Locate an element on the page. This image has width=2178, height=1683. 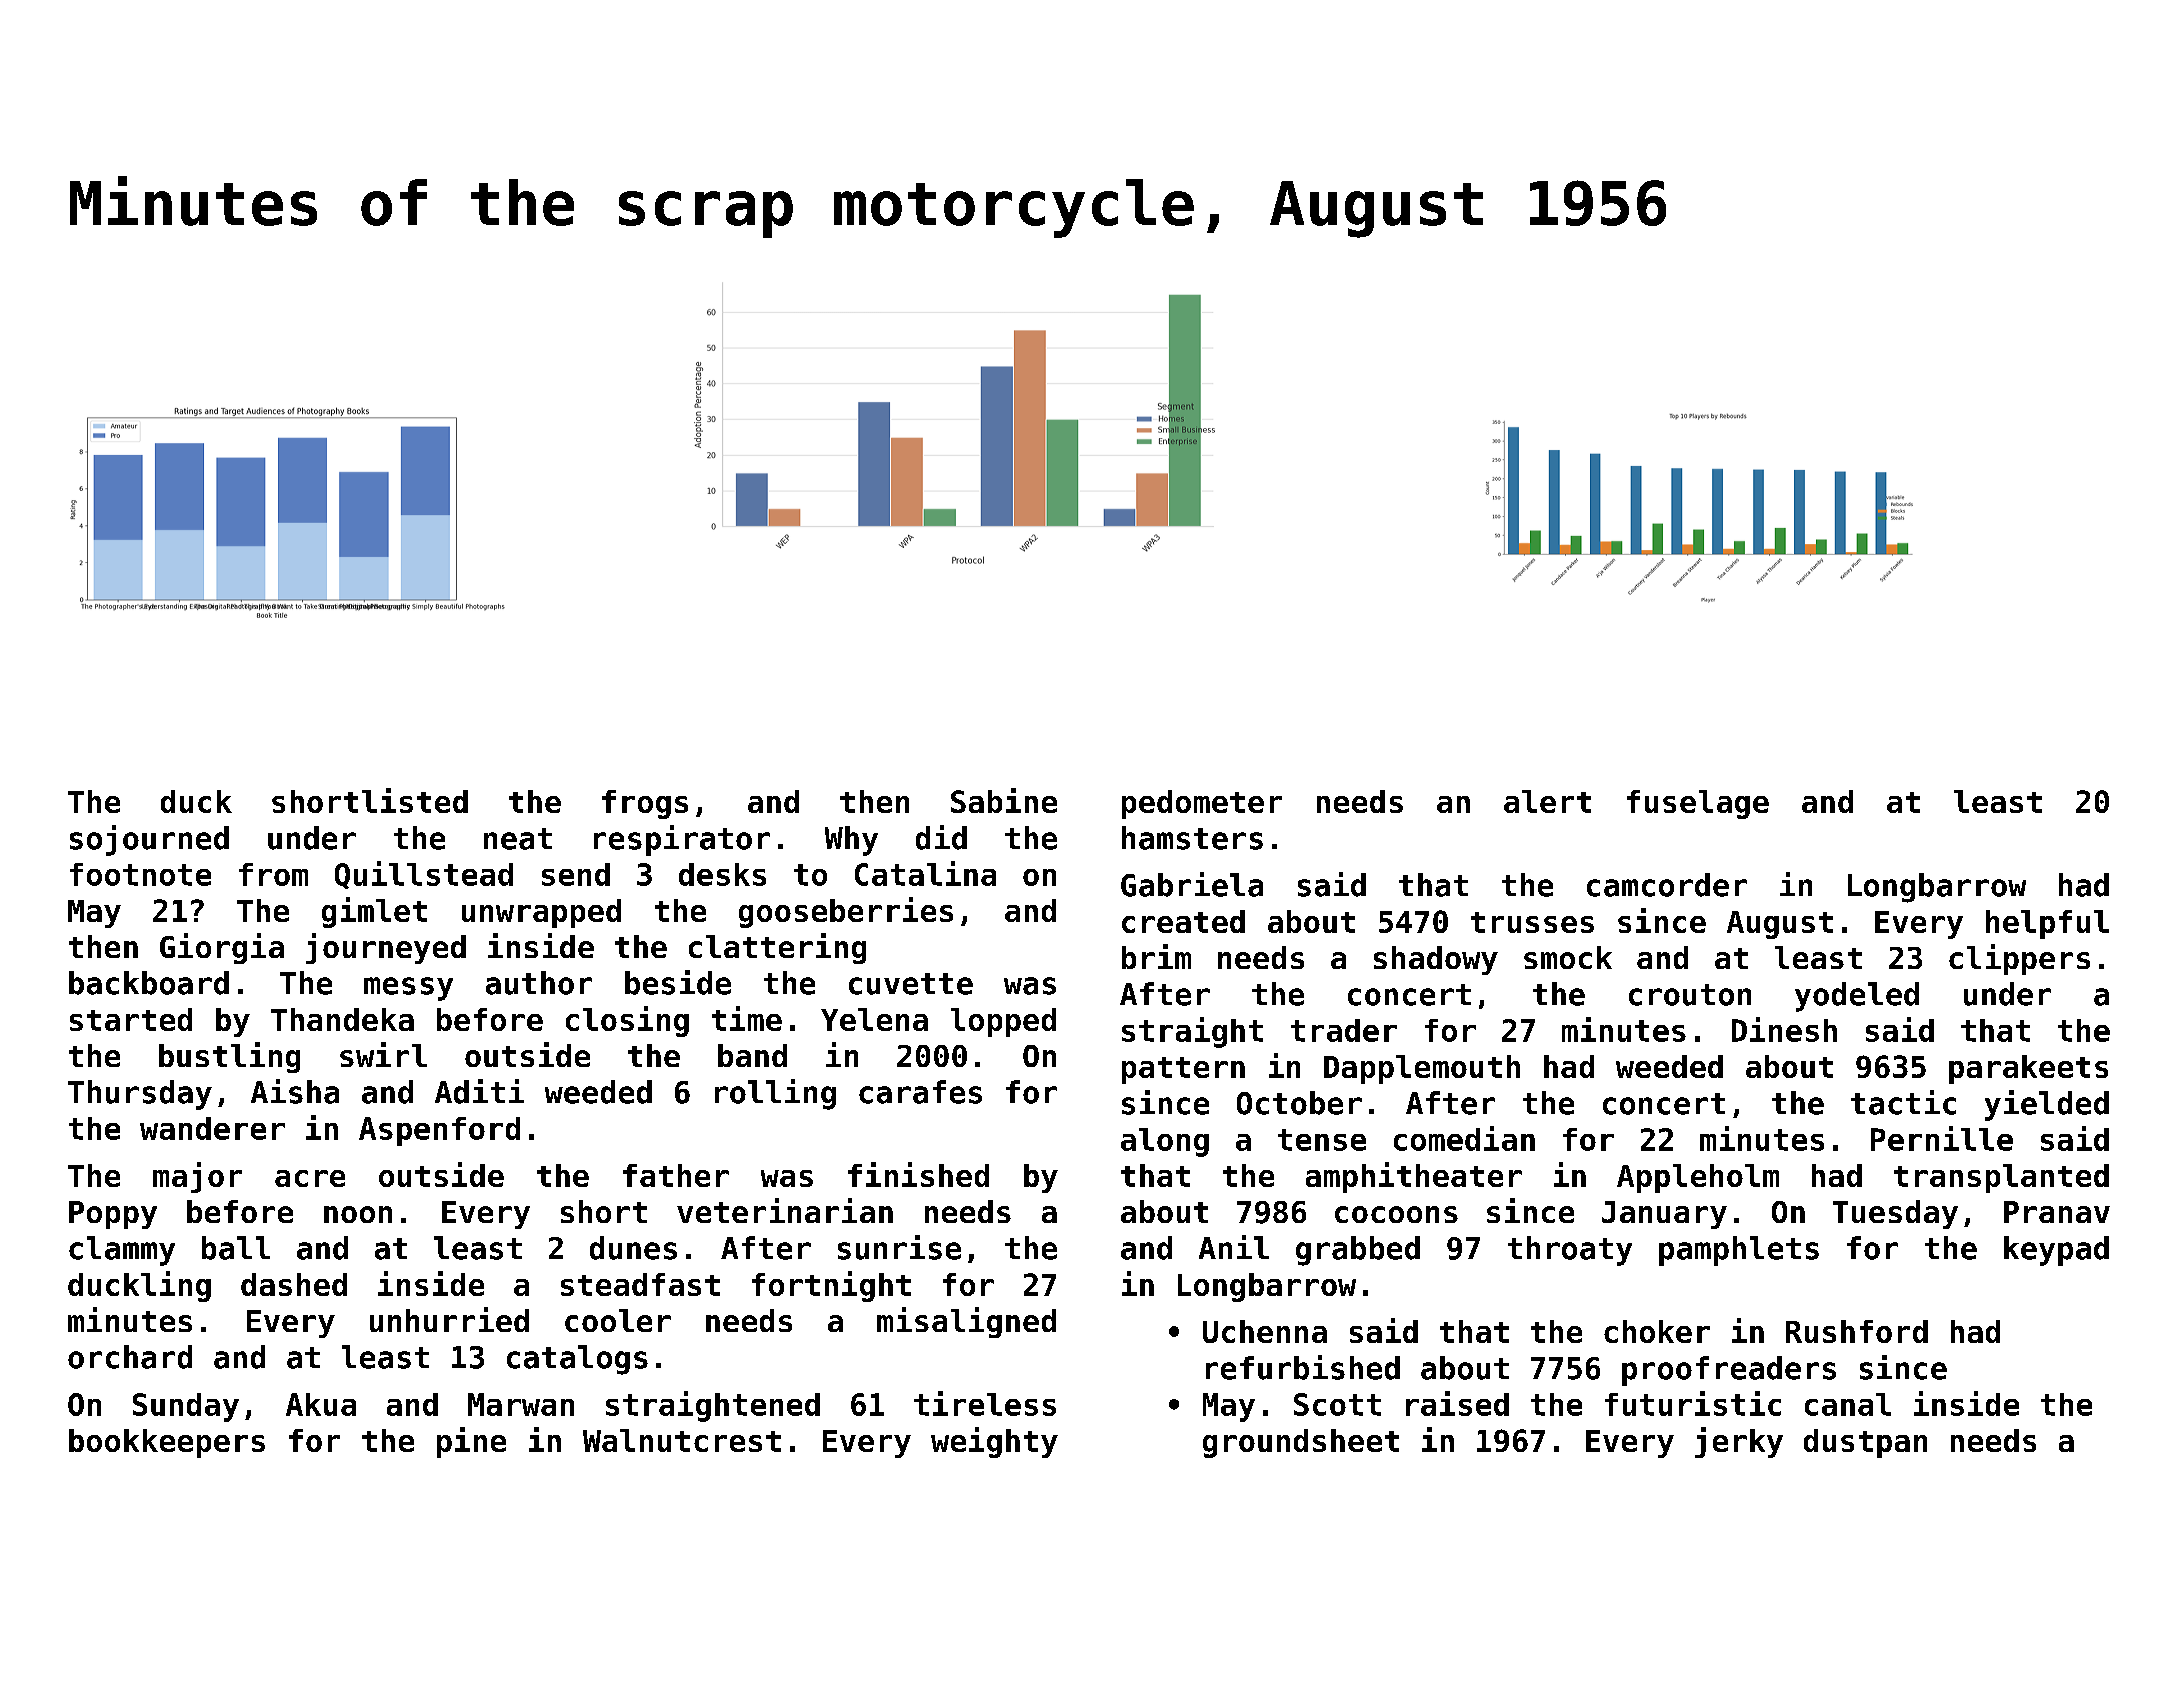
Sabine is located at coordinates (1004, 800).
